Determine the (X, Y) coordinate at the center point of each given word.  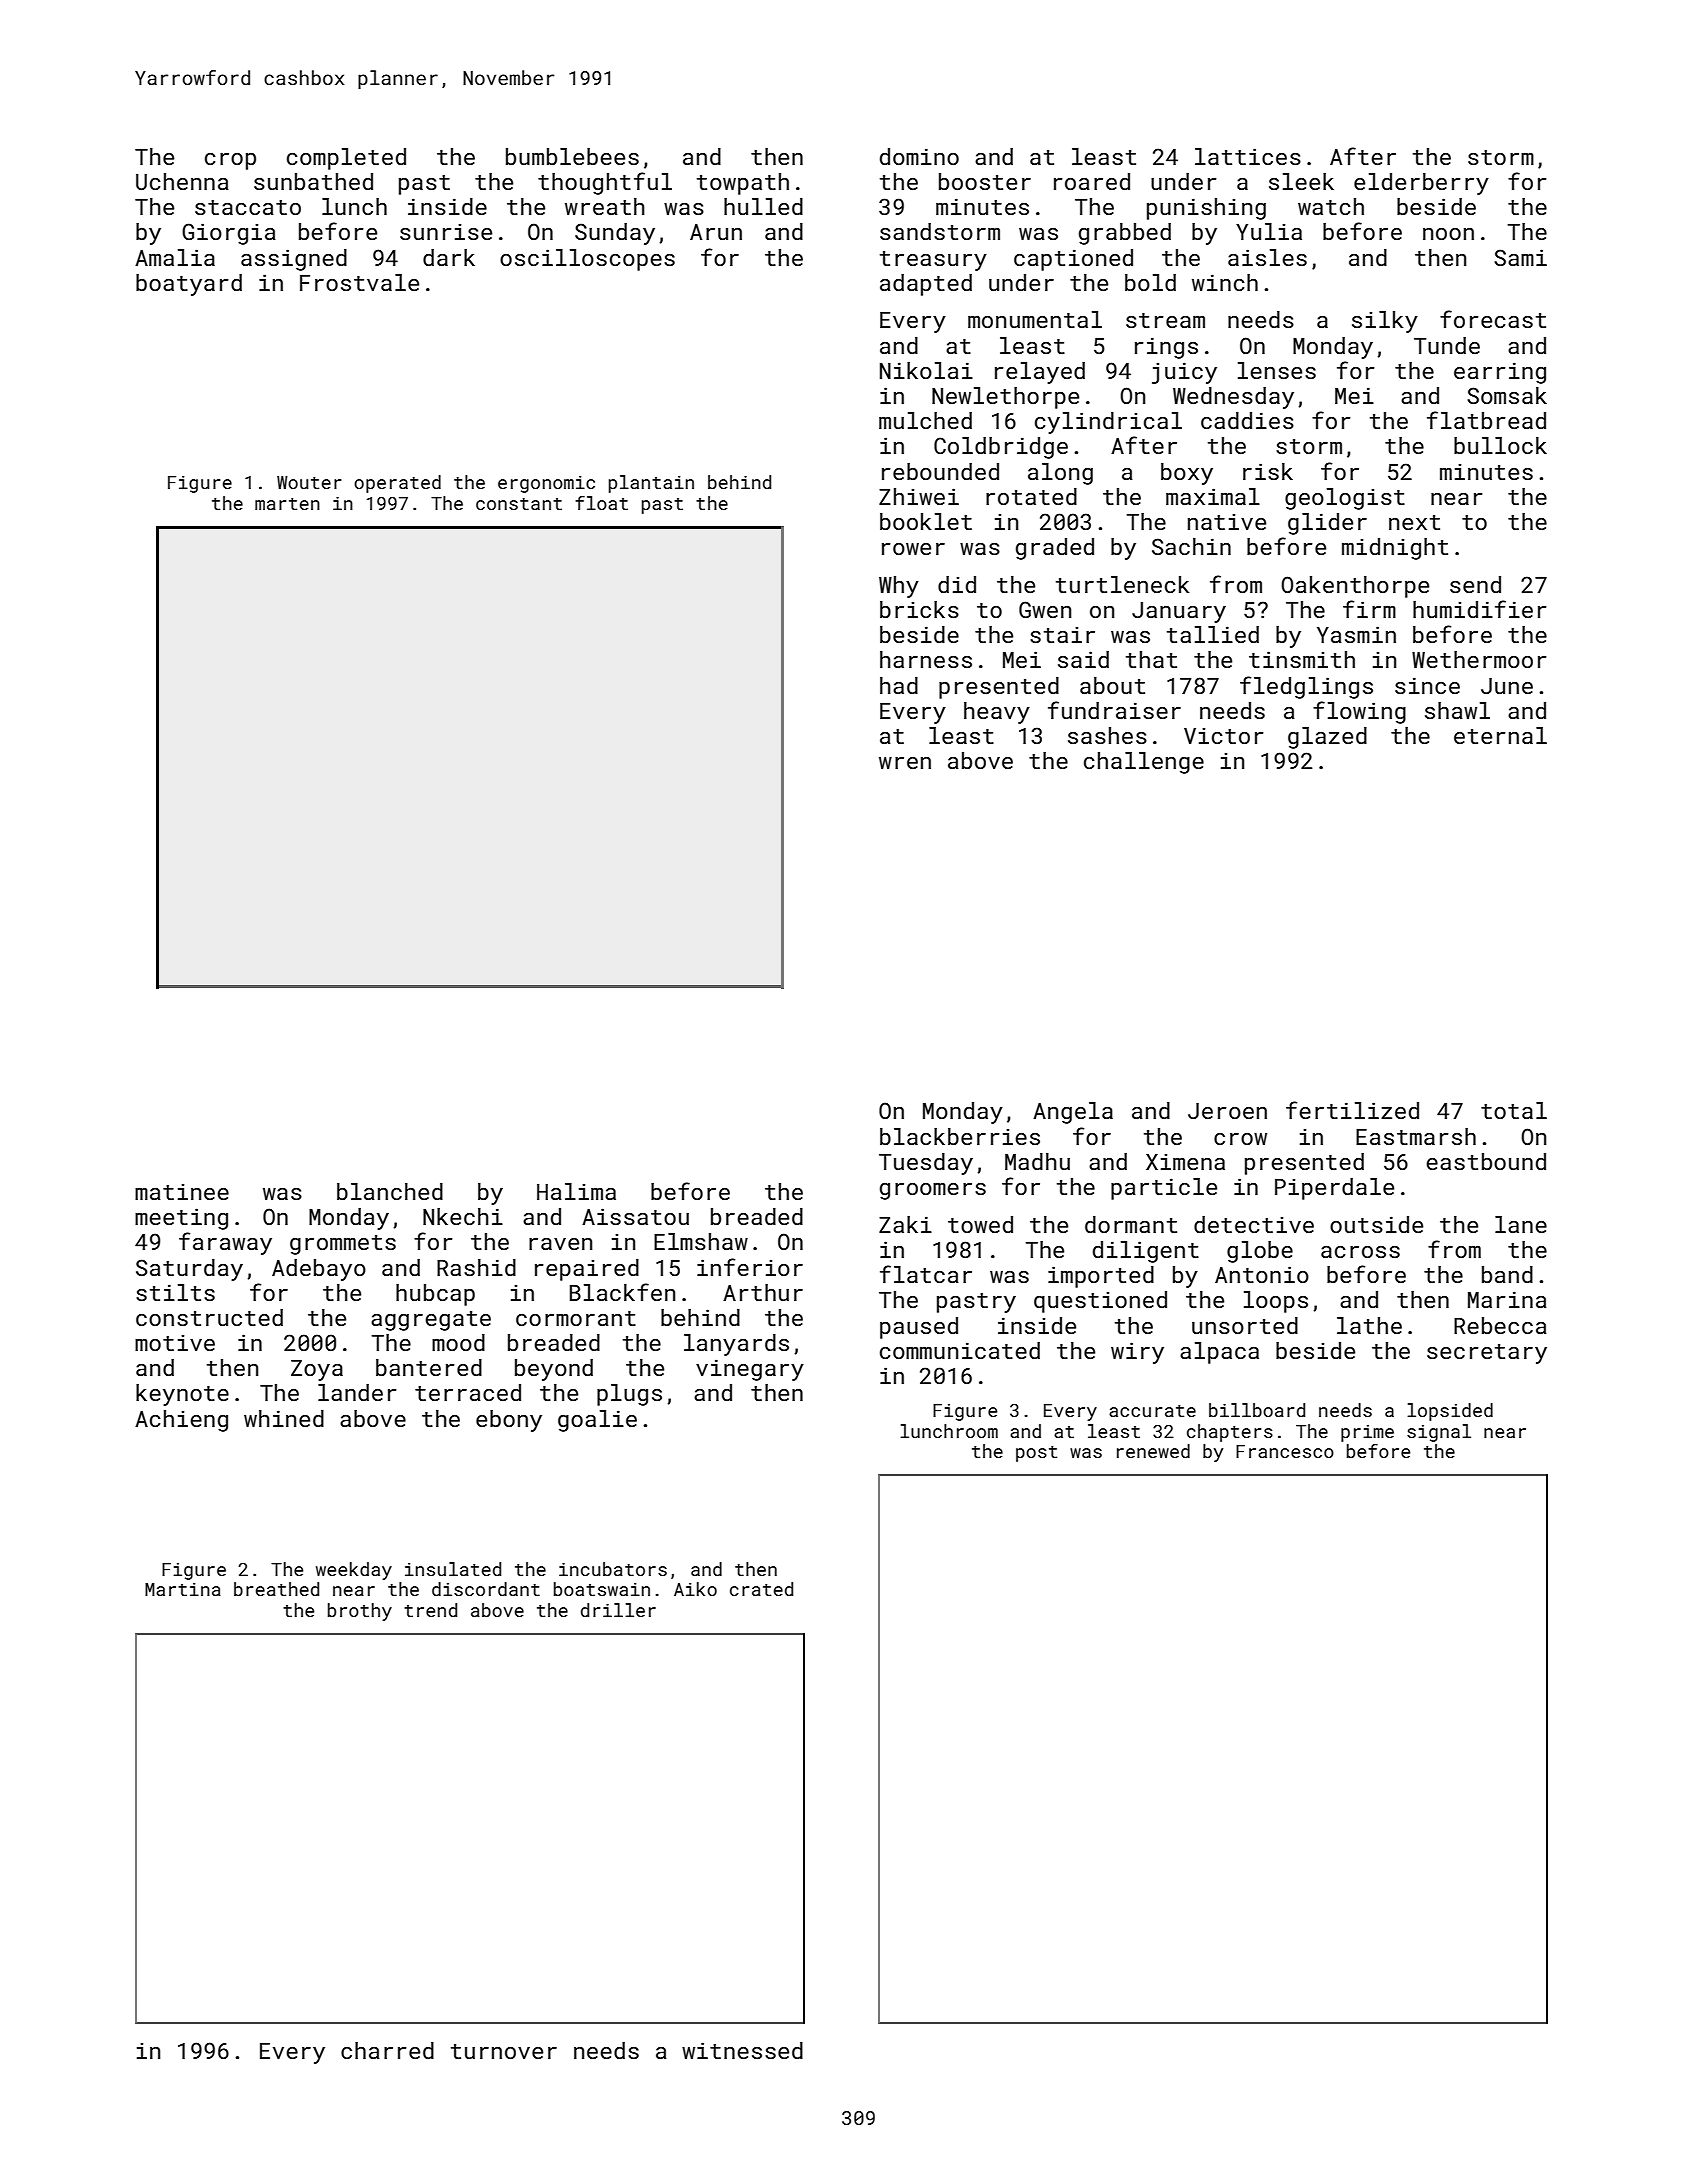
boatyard (189, 285)
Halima (576, 1191)
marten (287, 504)
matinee (182, 1192)
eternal (1500, 735)
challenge (1144, 763)
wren (905, 763)
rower (913, 549)
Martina (183, 1589)
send (1475, 584)
